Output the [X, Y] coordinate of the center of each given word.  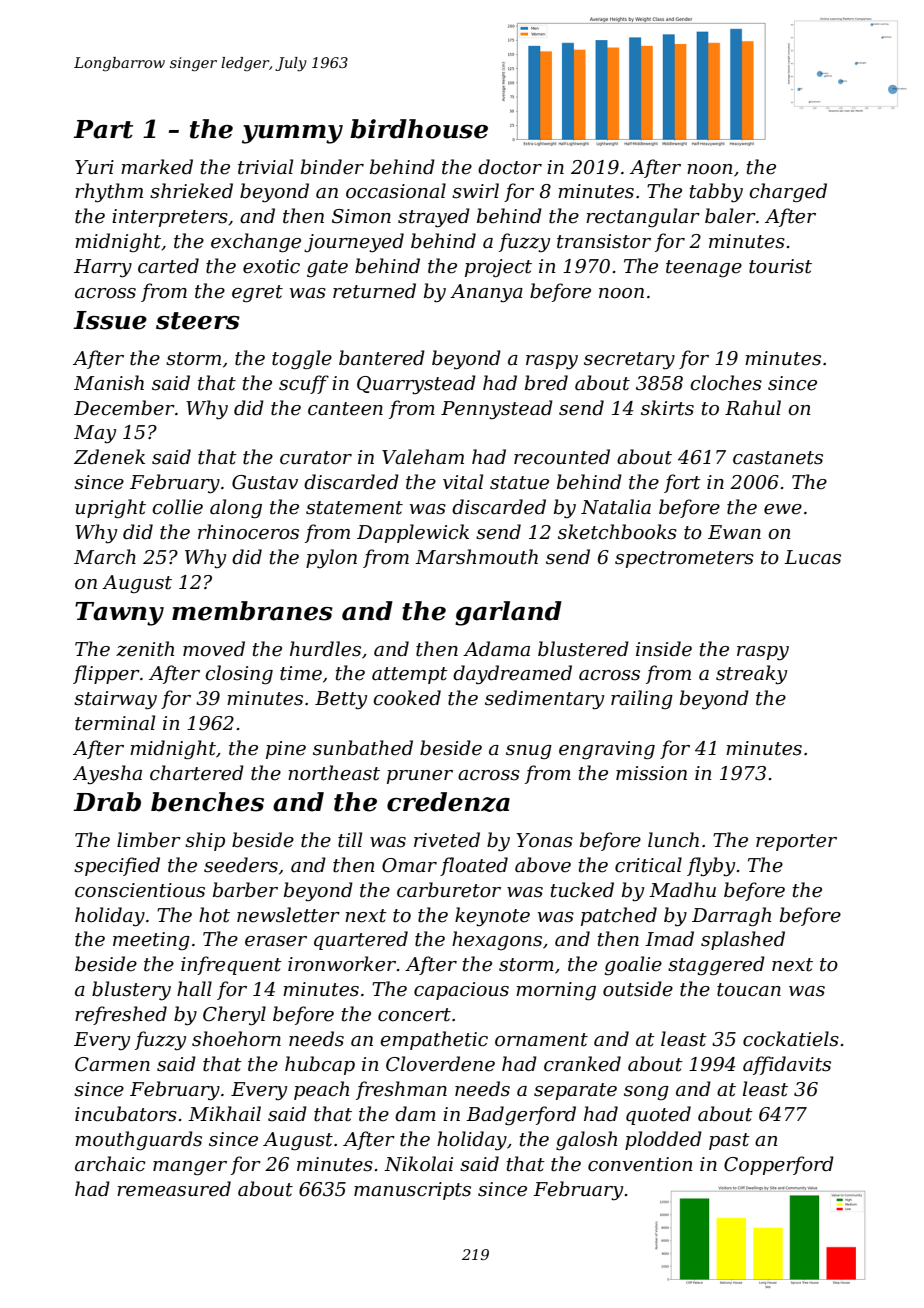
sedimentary [544, 699]
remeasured [174, 1189]
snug [529, 752]
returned [374, 291]
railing [642, 699]
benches [207, 802]
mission [651, 773]
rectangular [643, 217]
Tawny [119, 614]
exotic [271, 266]
